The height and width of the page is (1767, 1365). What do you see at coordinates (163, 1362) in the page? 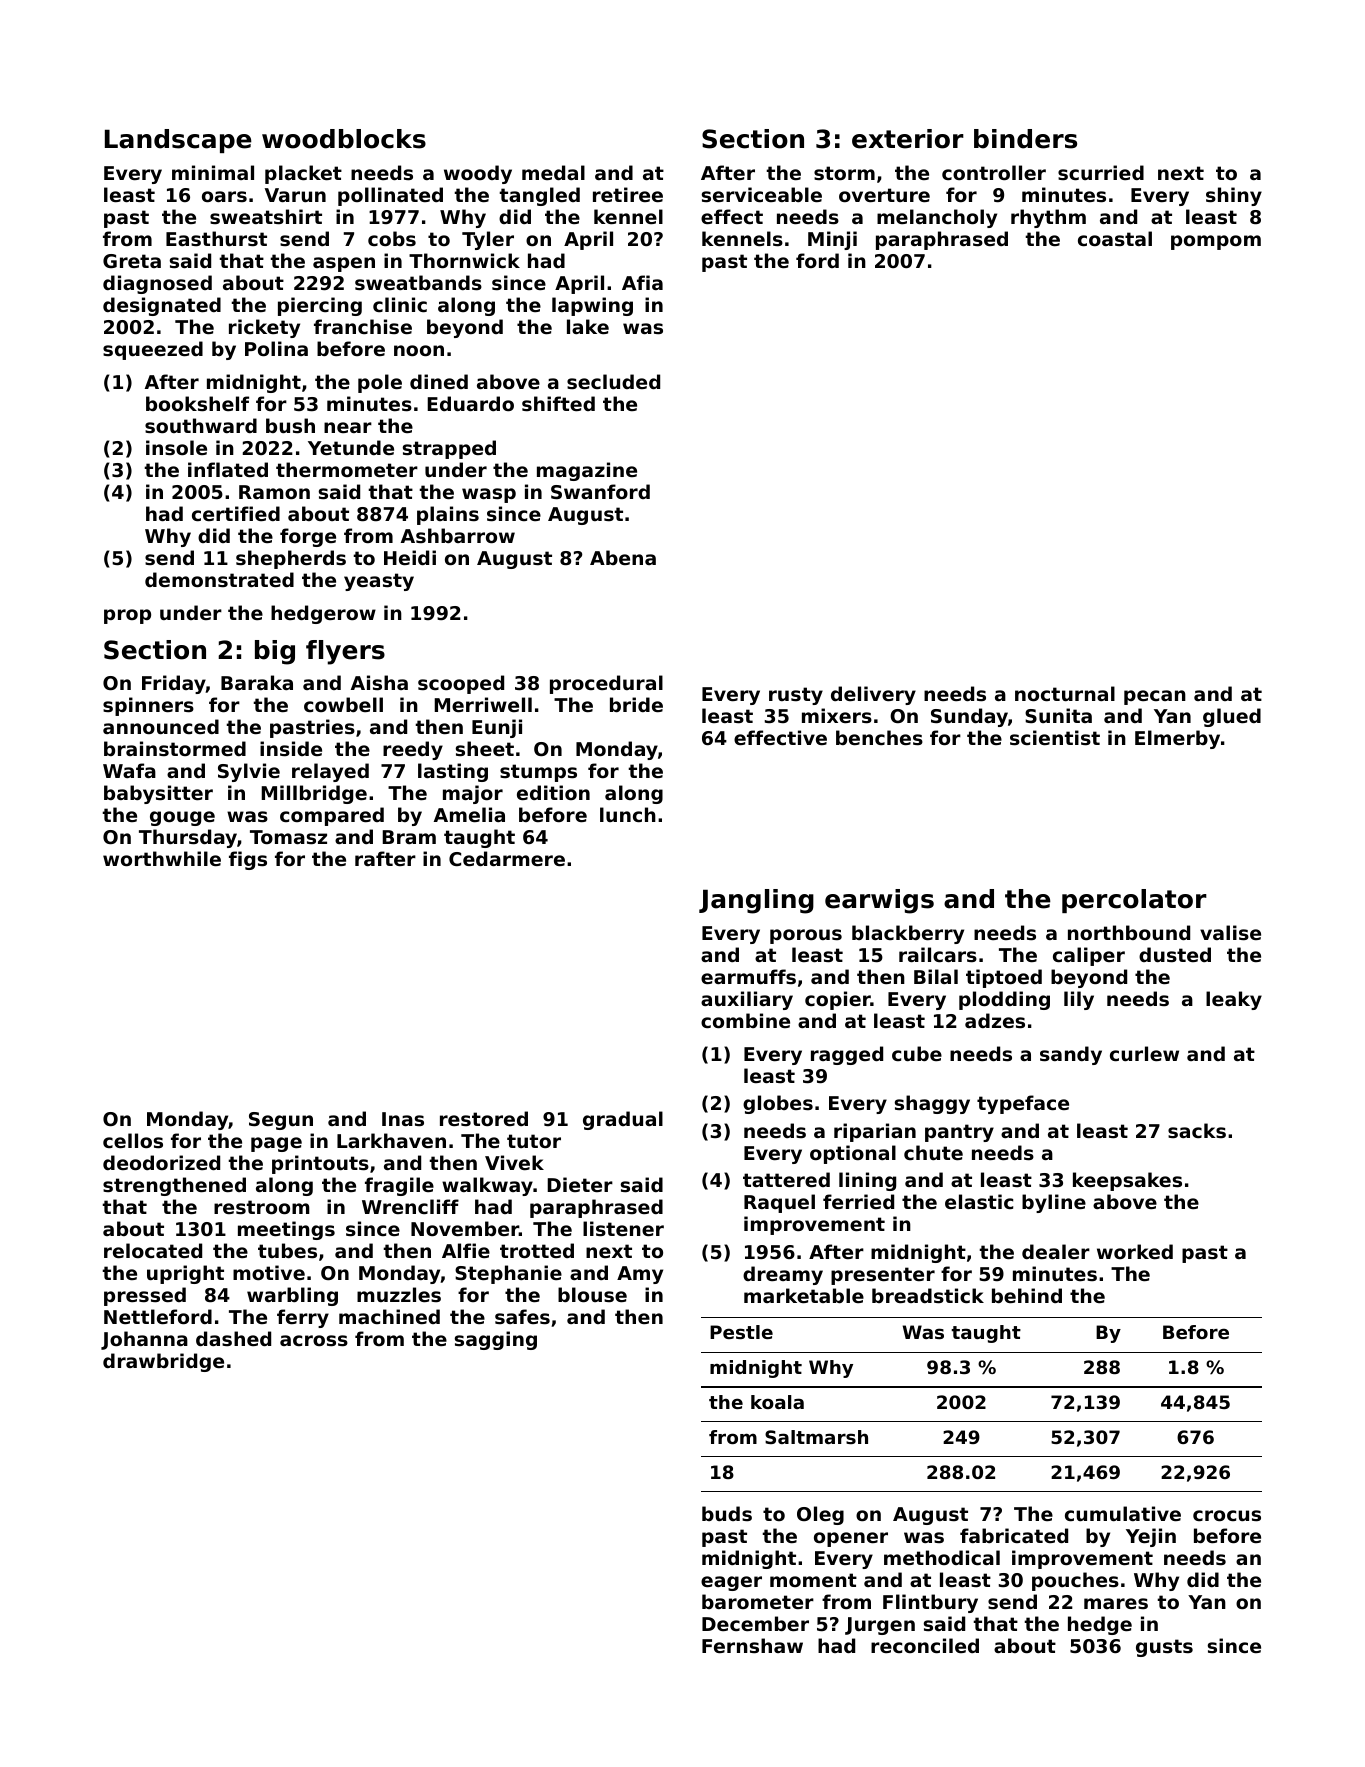
I see `drawbridge` at bounding box center [163, 1362].
